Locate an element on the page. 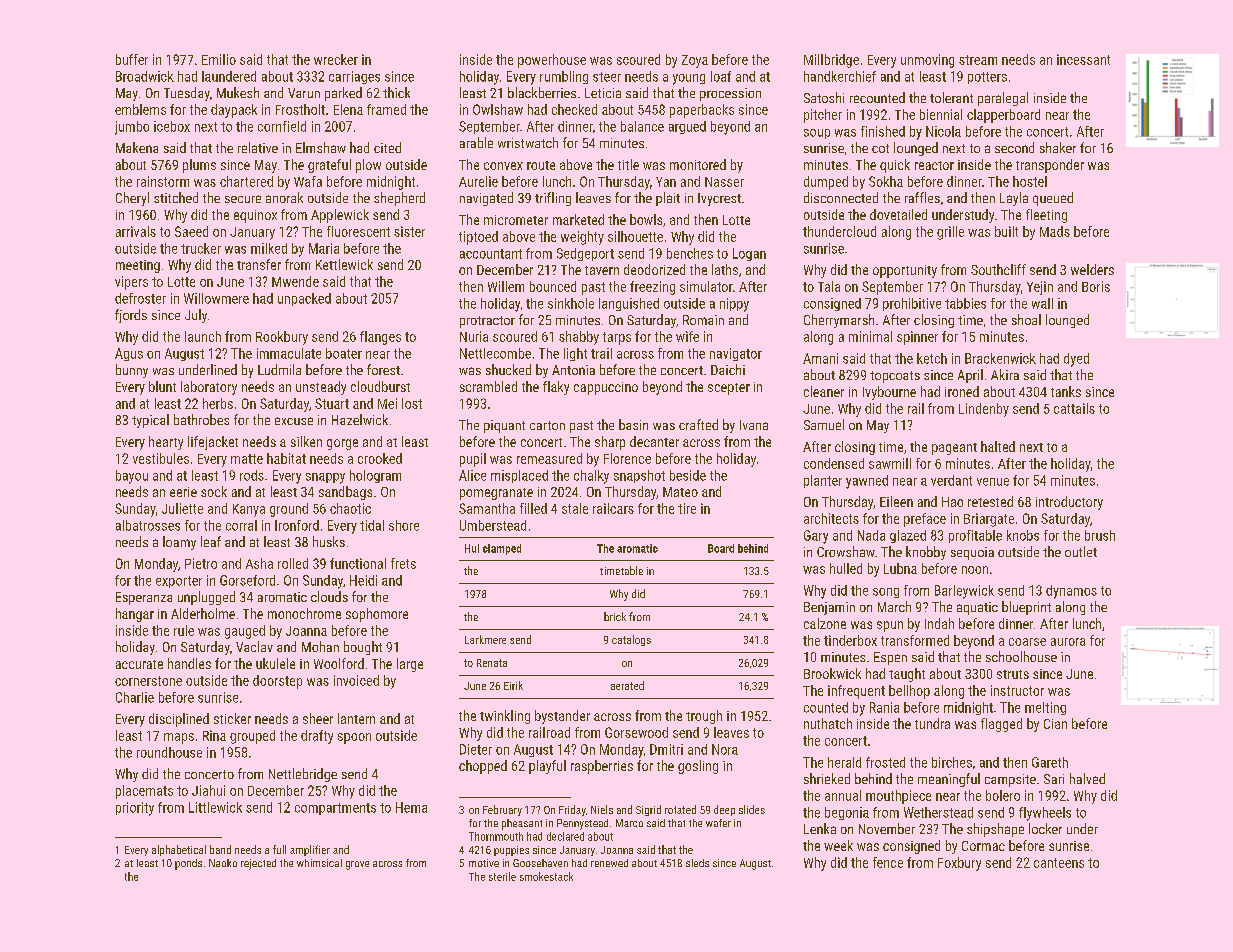 This page has width=1233, height=952. noon is located at coordinates (975, 570).
